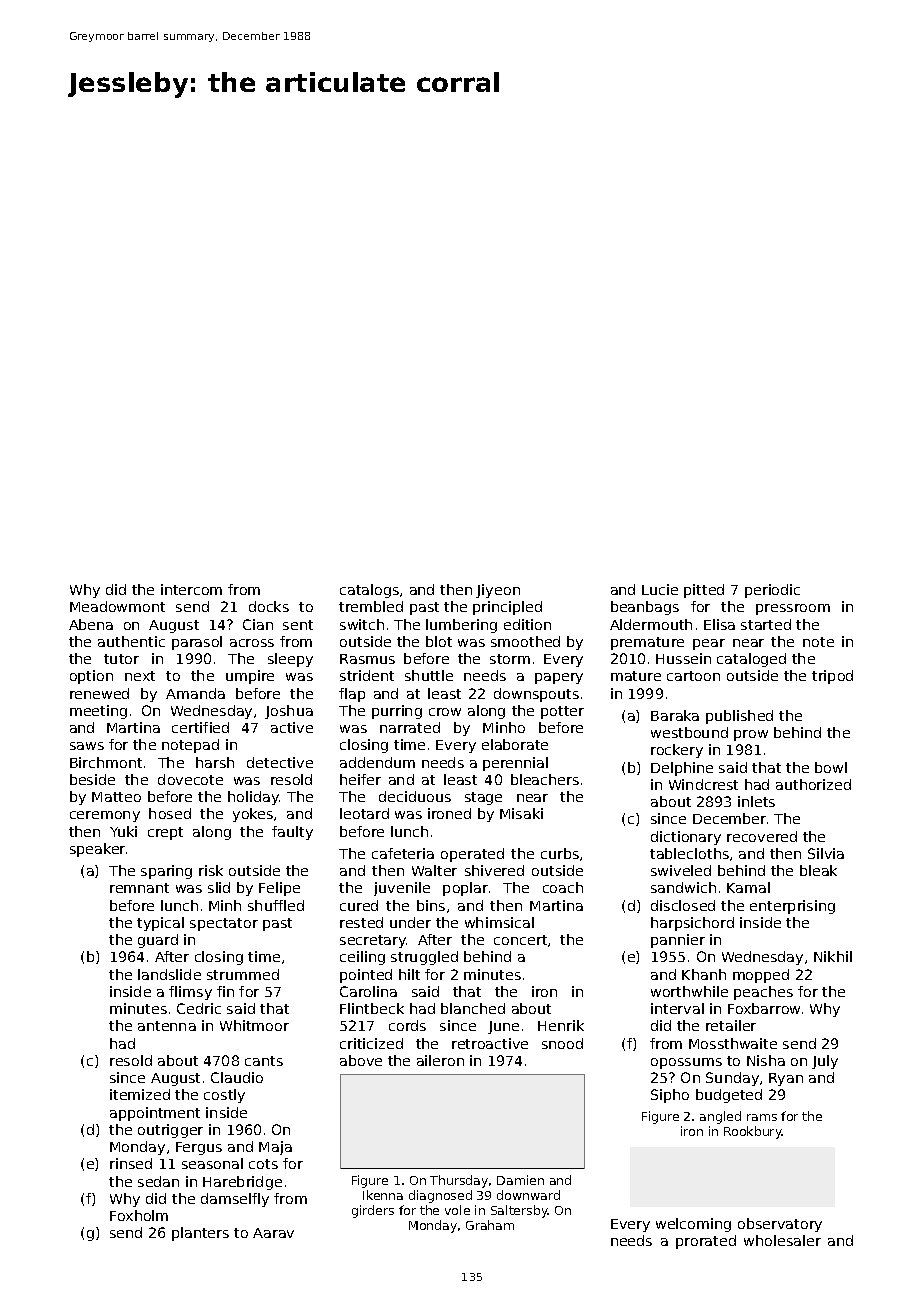 Image resolution: width=924 pixels, height=1308 pixels. Describe the element at coordinates (377, 762) in the image. I see `addendum` at that location.
